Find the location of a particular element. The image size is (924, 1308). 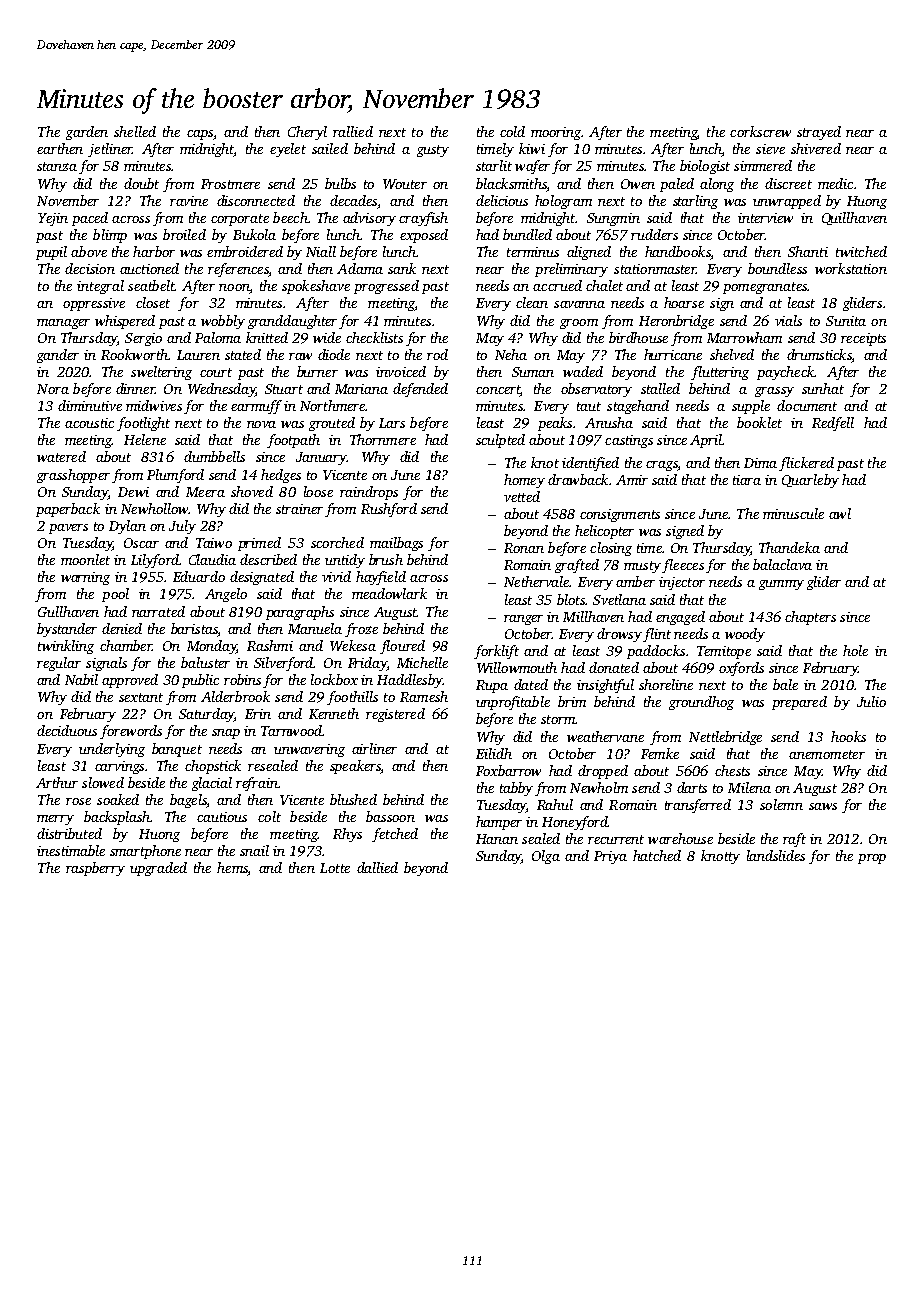

chapters is located at coordinates (810, 618).
